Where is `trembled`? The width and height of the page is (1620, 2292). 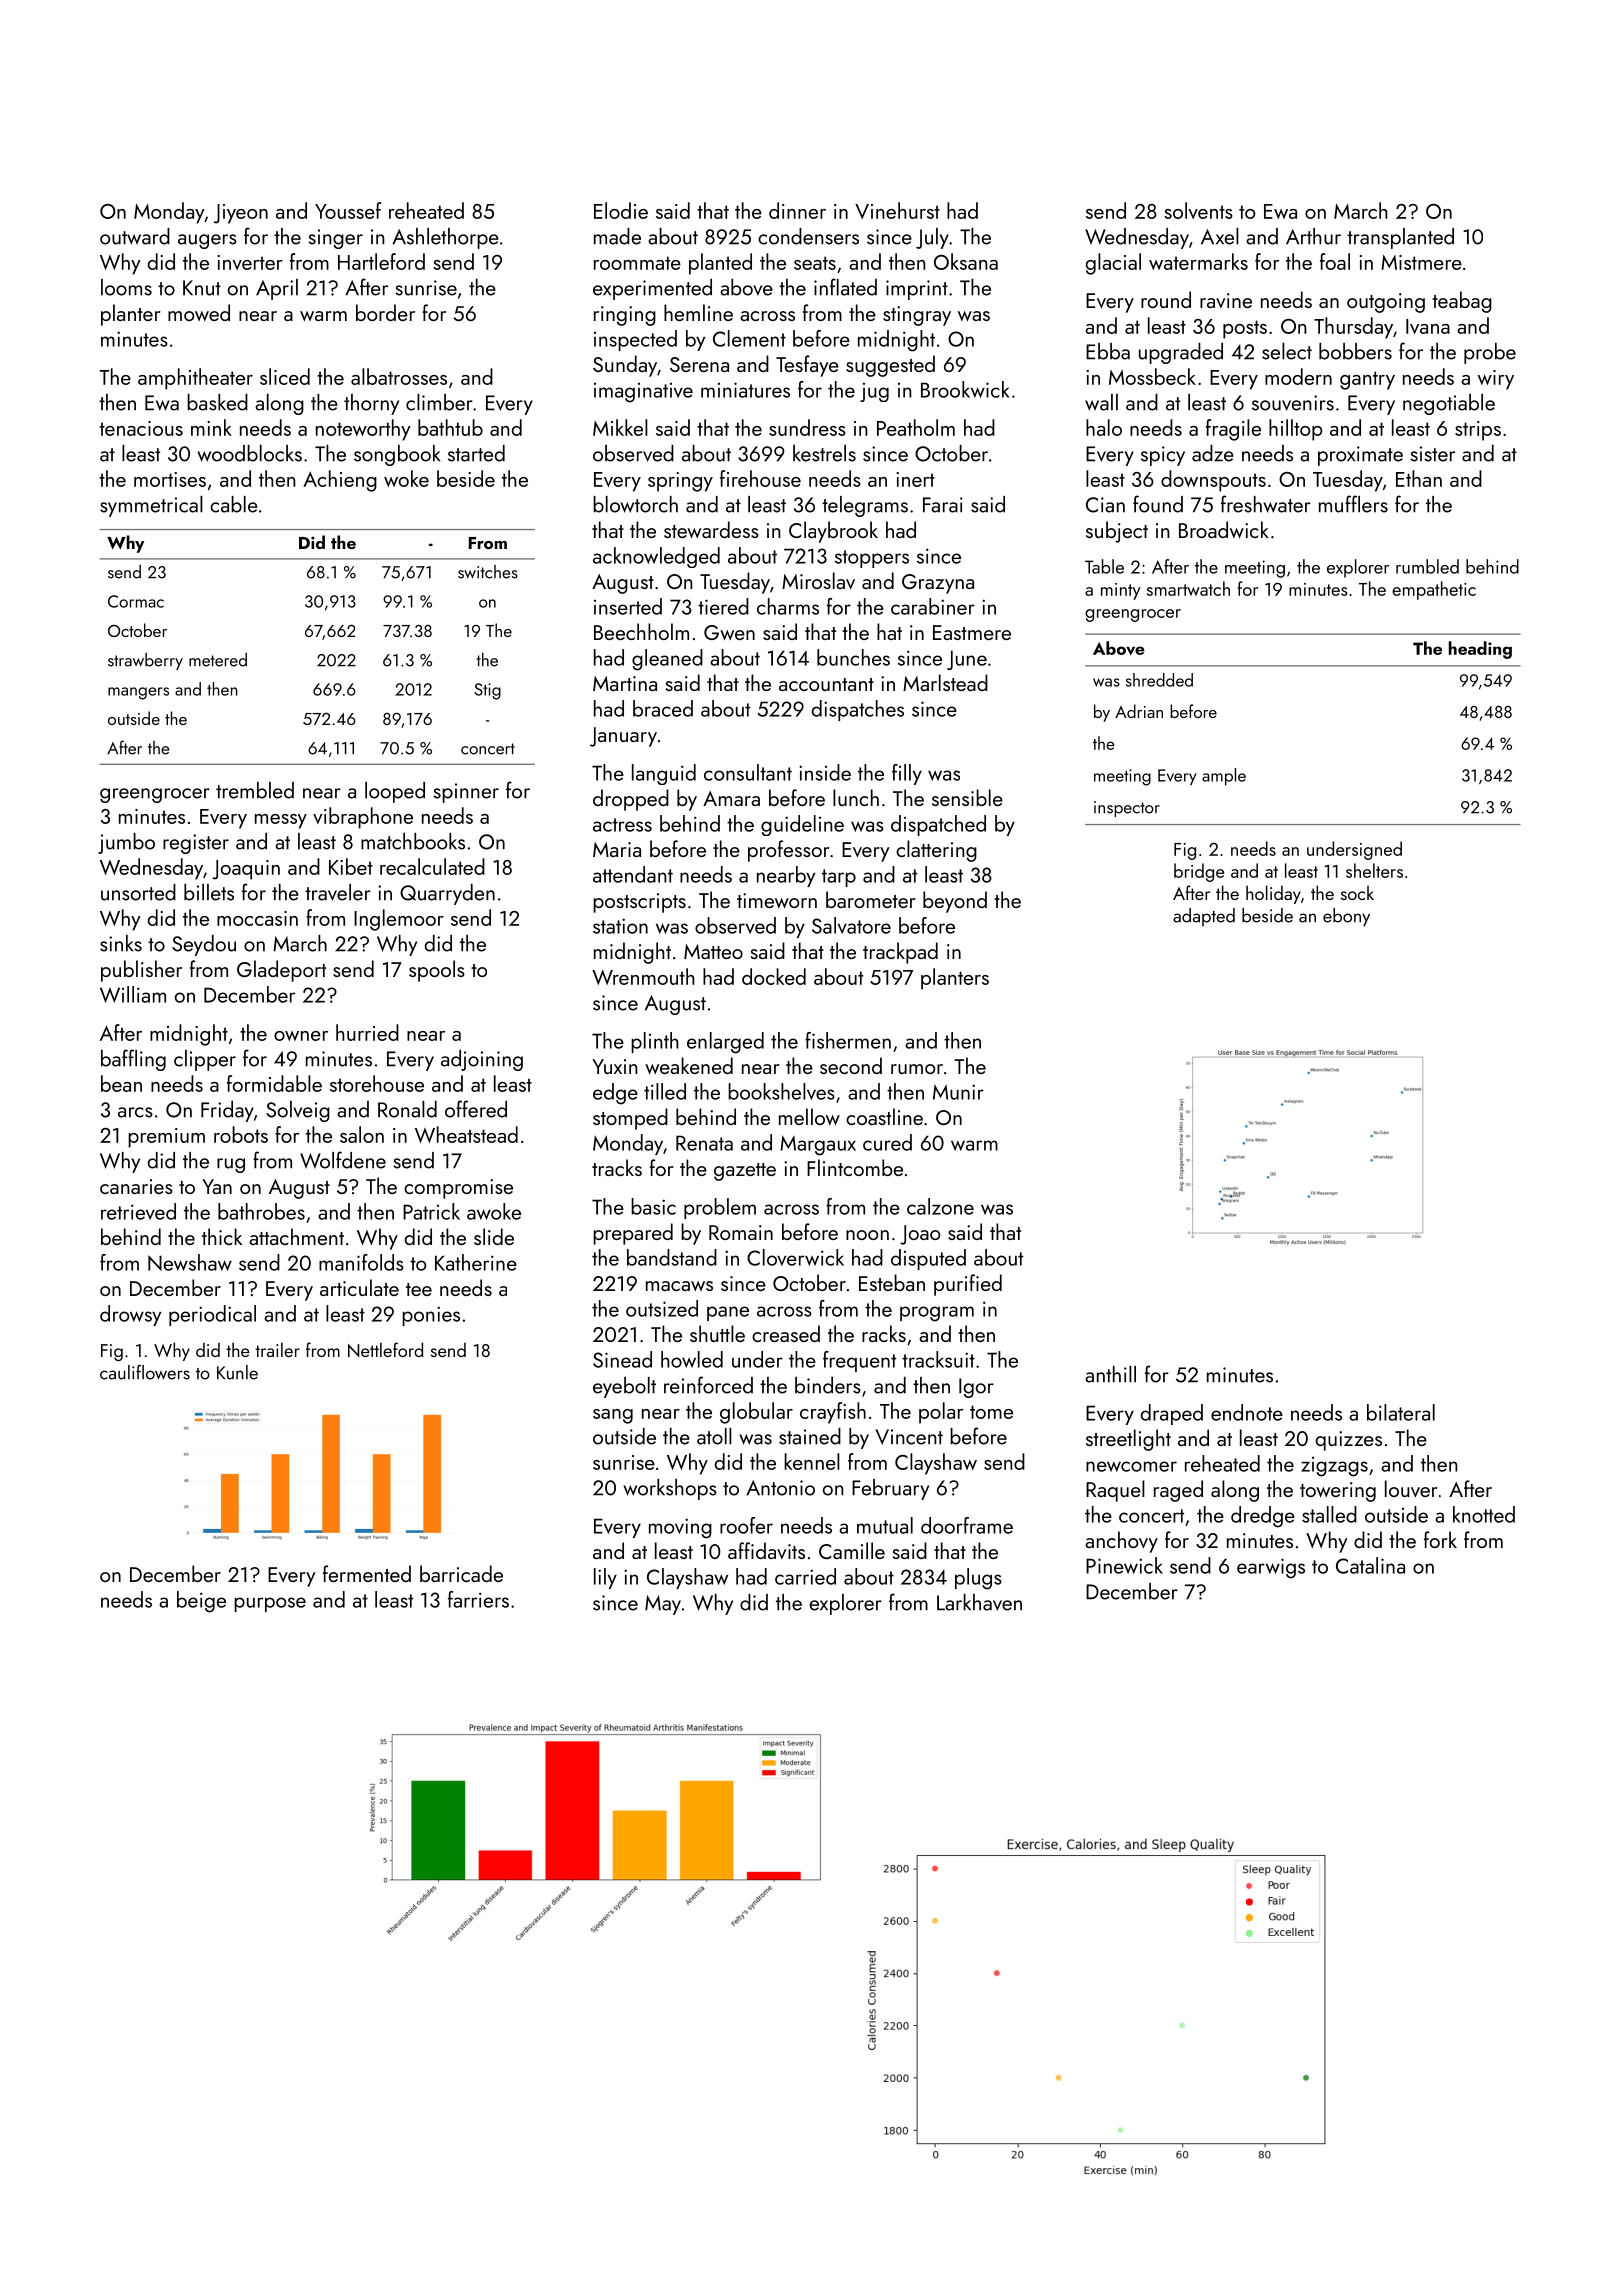
trembled is located at coordinates (255, 790).
